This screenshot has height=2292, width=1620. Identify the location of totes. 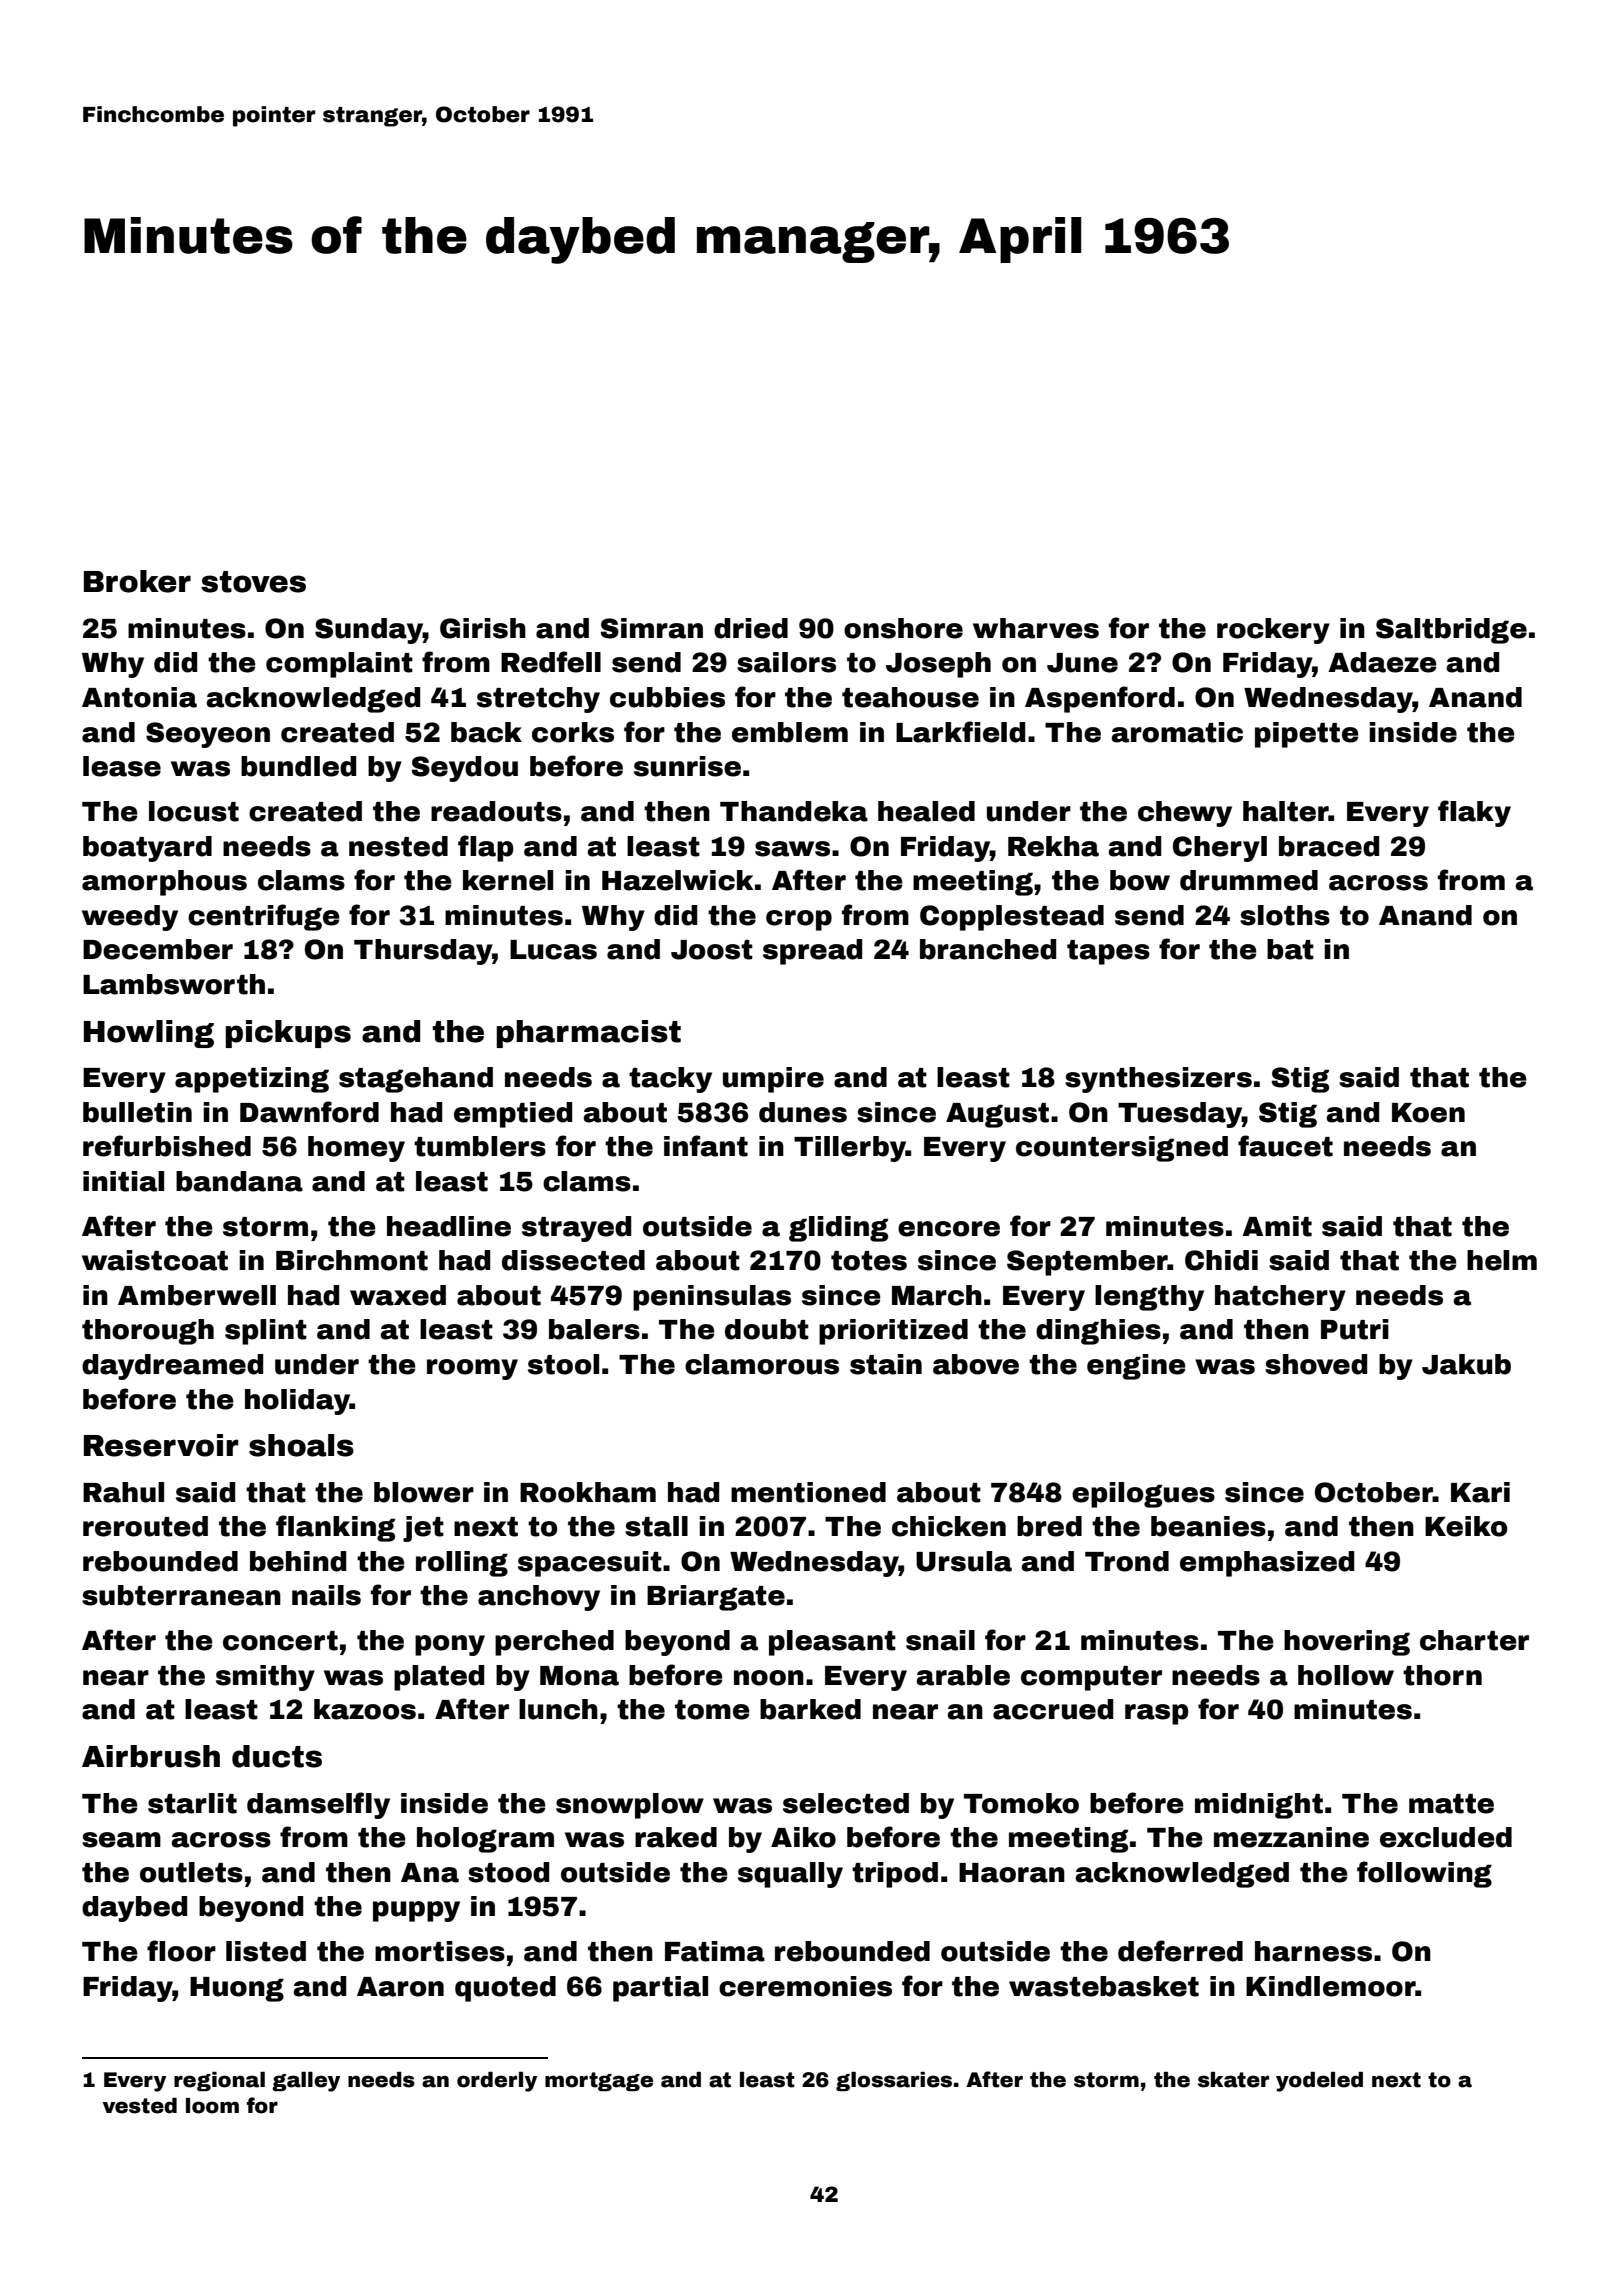
(869, 1261).
